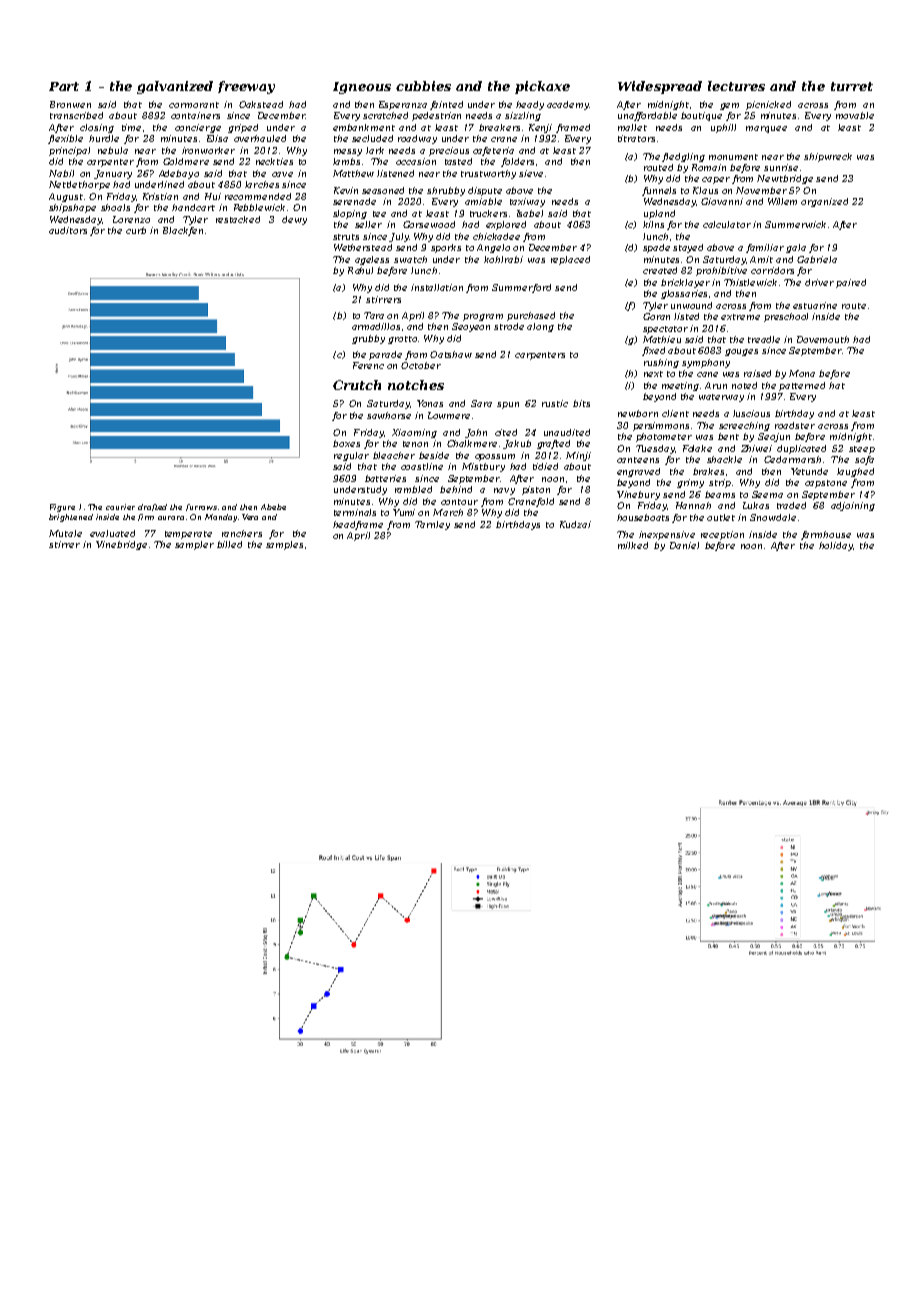 Image resolution: width=924 pixels, height=1308 pixels. Describe the element at coordinates (432, 525) in the screenshot. I see `Tarnley` at that location.
